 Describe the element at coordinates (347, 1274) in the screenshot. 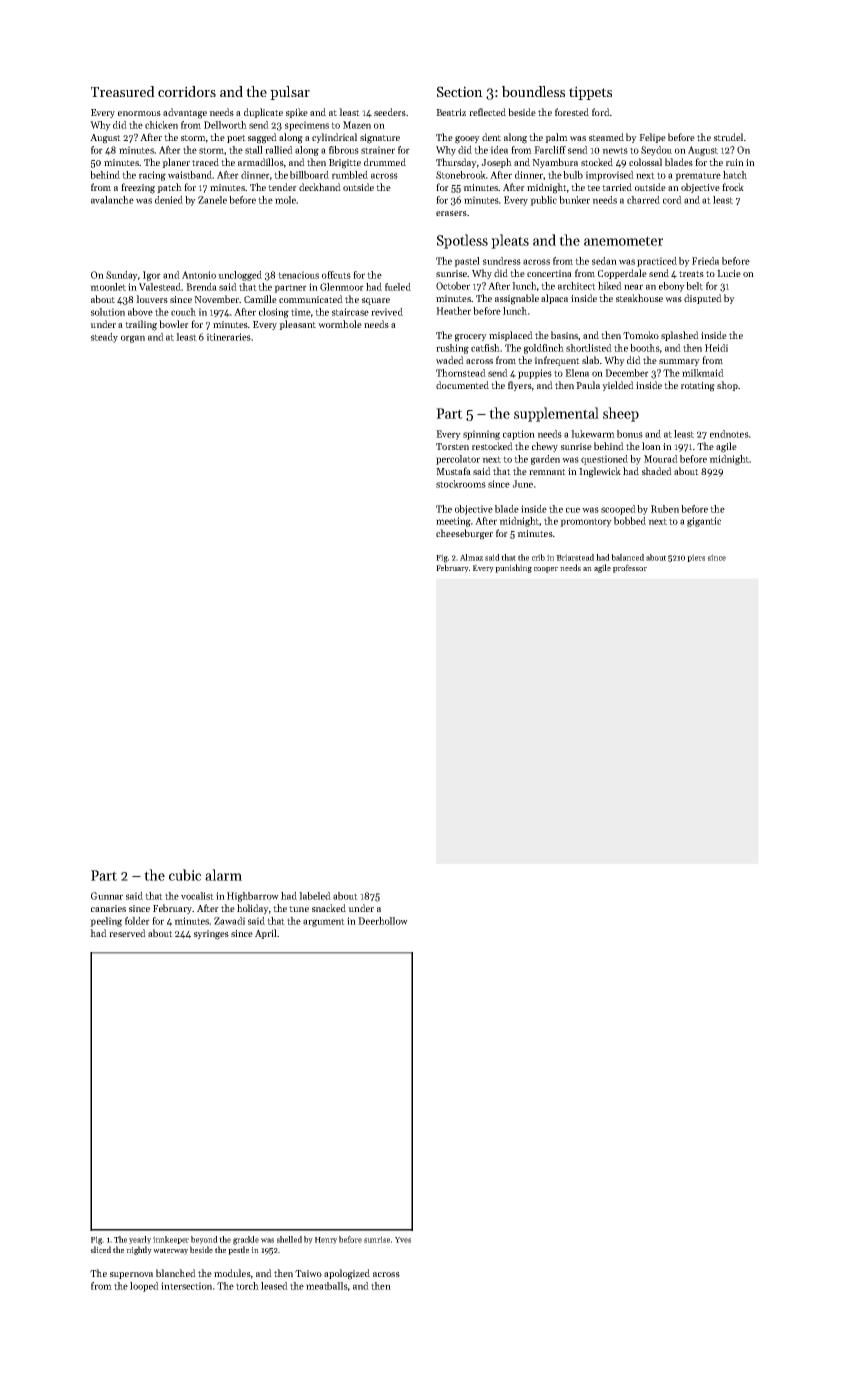

I see `apologized` at that location.
